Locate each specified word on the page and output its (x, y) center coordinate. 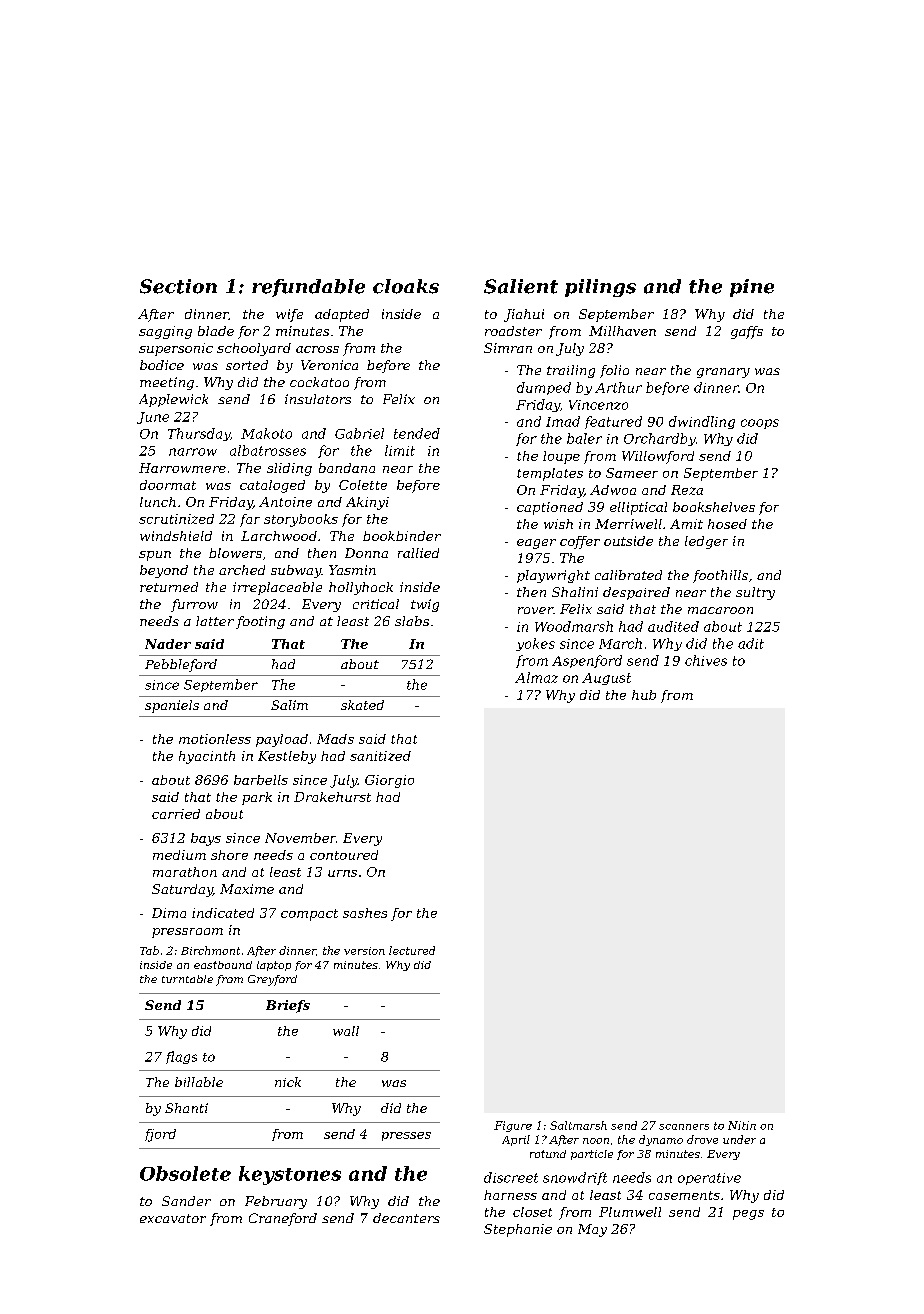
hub (644, 695)
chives (706, 660)
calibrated (628, 575)
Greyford (272, 980)
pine (752, 288)
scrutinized (176, 519)
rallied (418, 553)
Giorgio (389, 781)
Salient (521, 286)
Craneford (283, 1219)
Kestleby (287, 757)
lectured (412, 950)
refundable (308, 288)
